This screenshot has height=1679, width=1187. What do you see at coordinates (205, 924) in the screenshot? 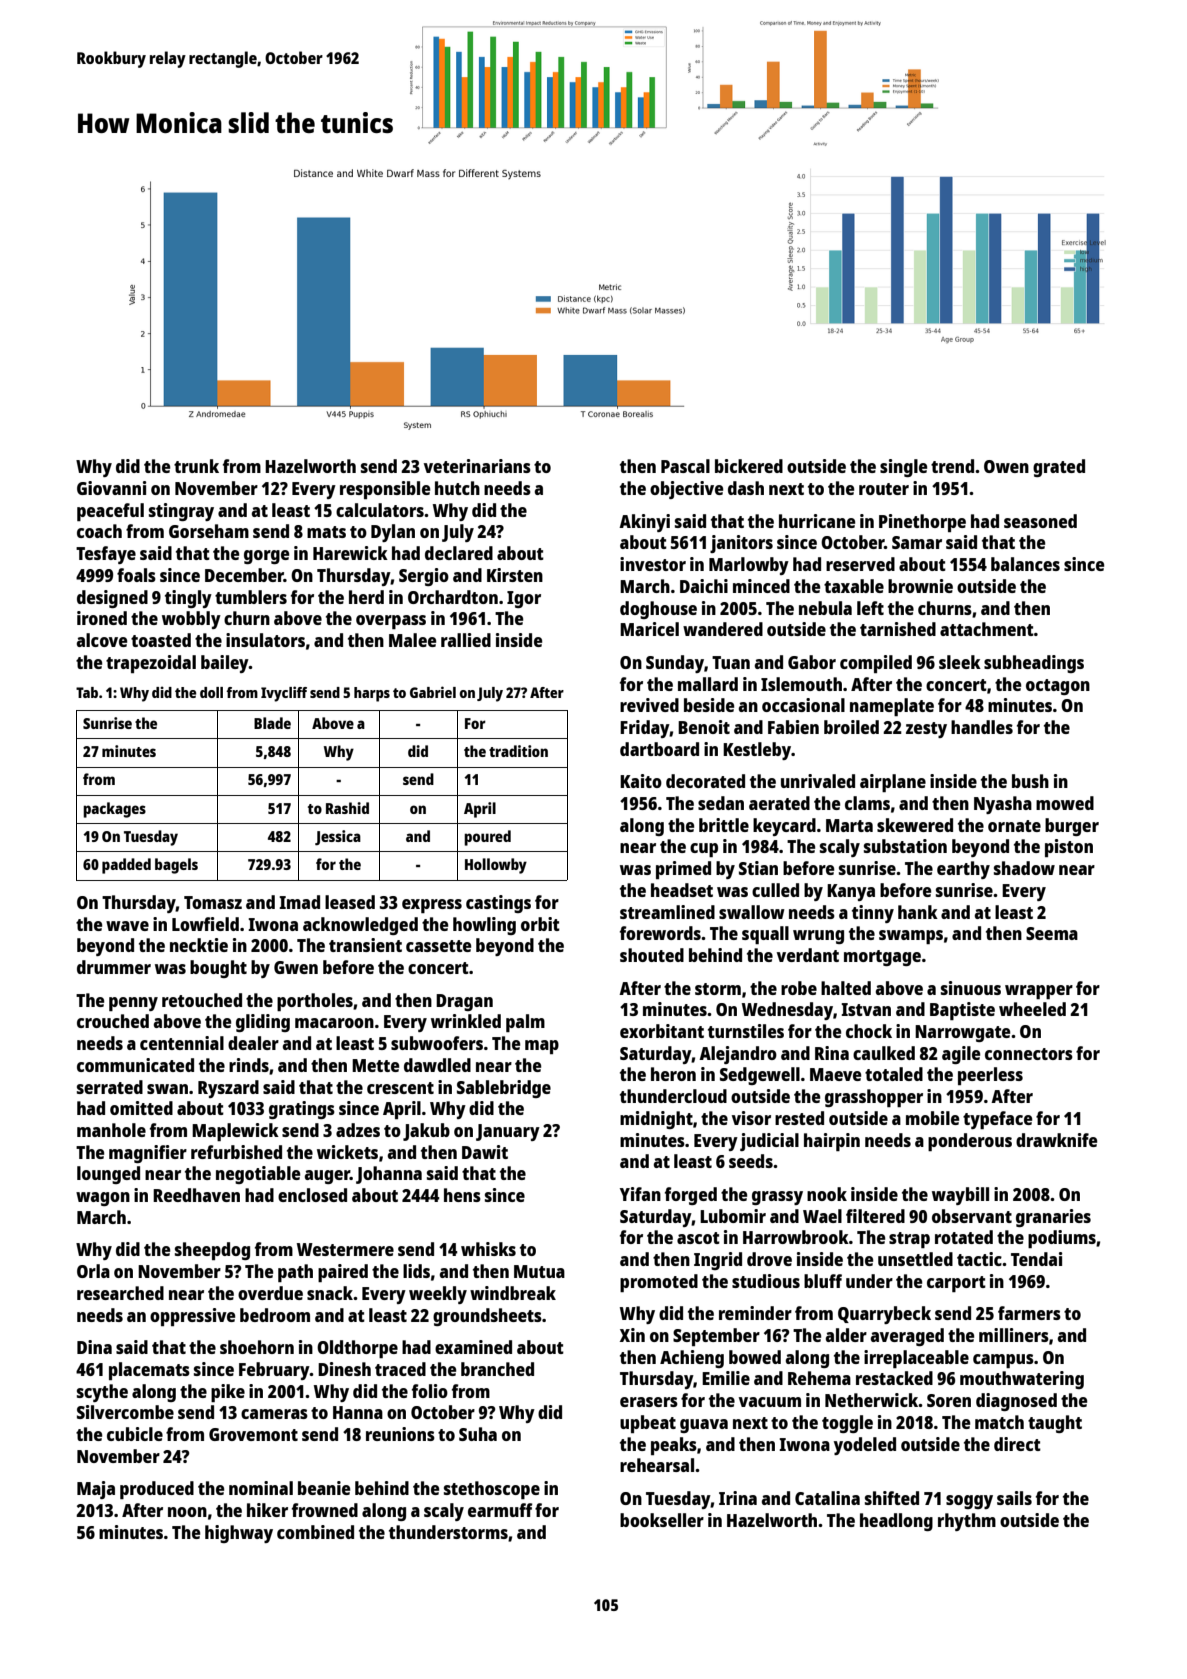
I see `Lowfield` at bounding box center [205, 924].
